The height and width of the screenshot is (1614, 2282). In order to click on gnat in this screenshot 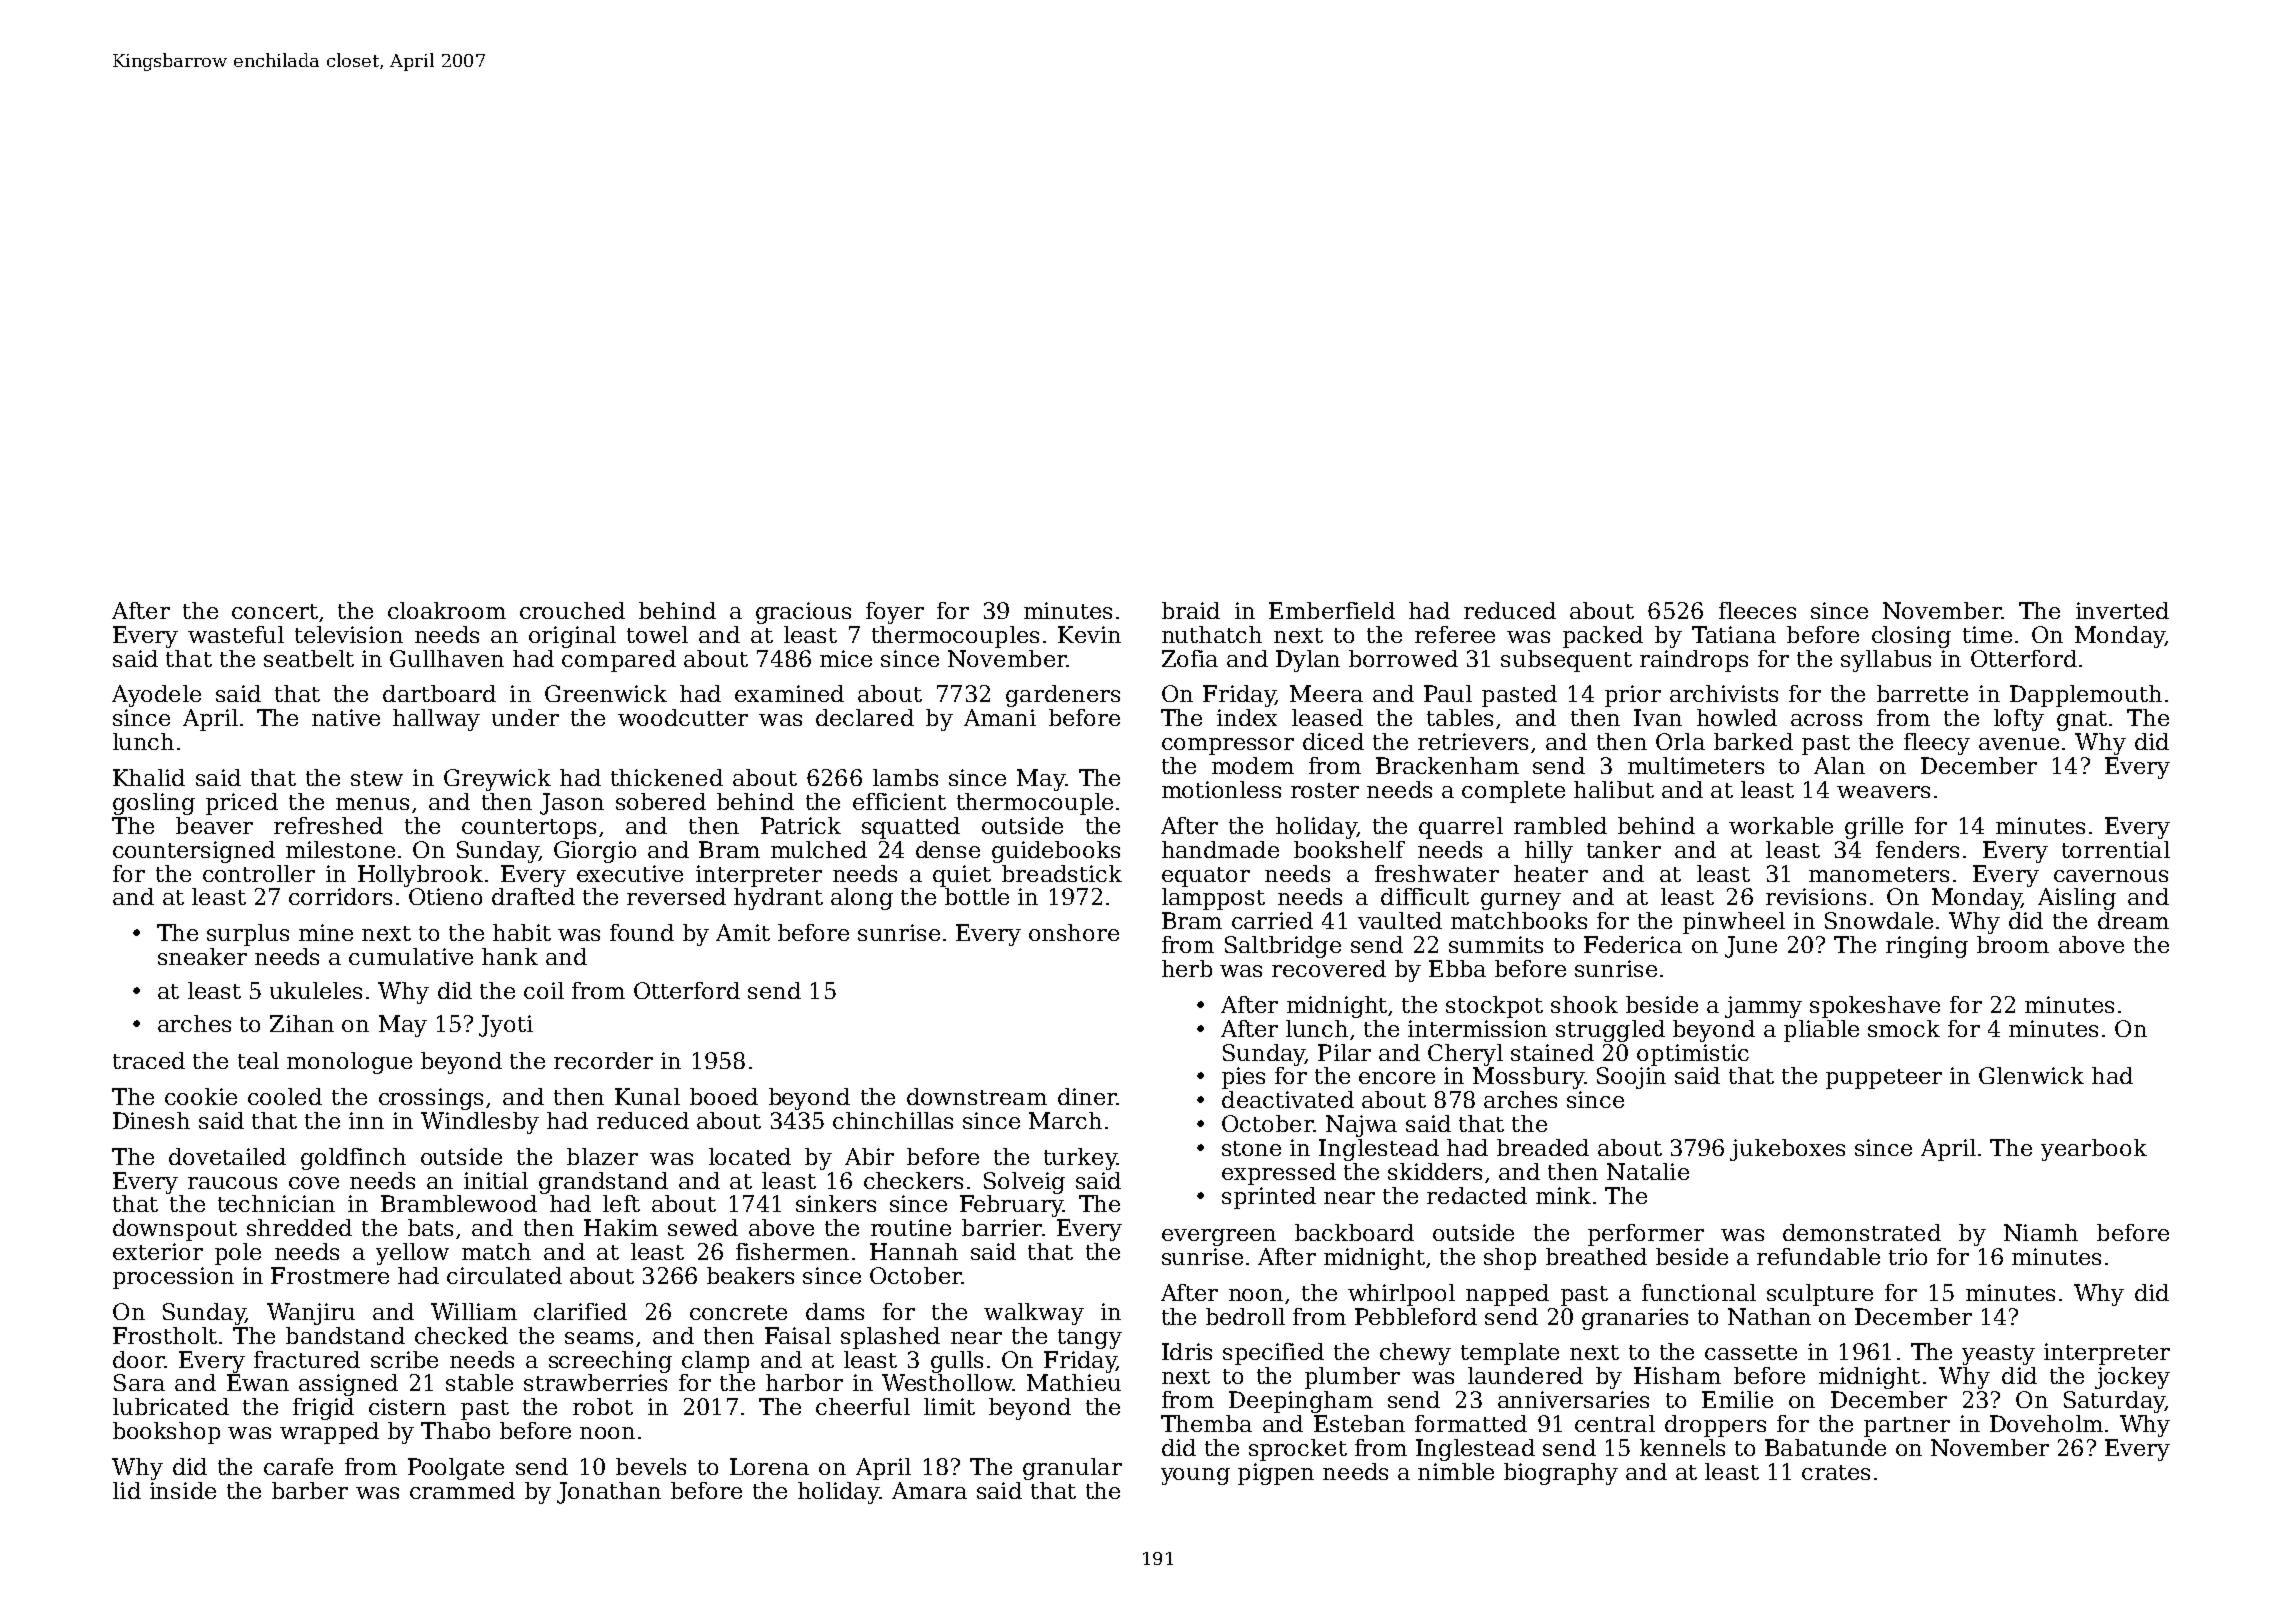, I will do `click(2082, 721)`.
